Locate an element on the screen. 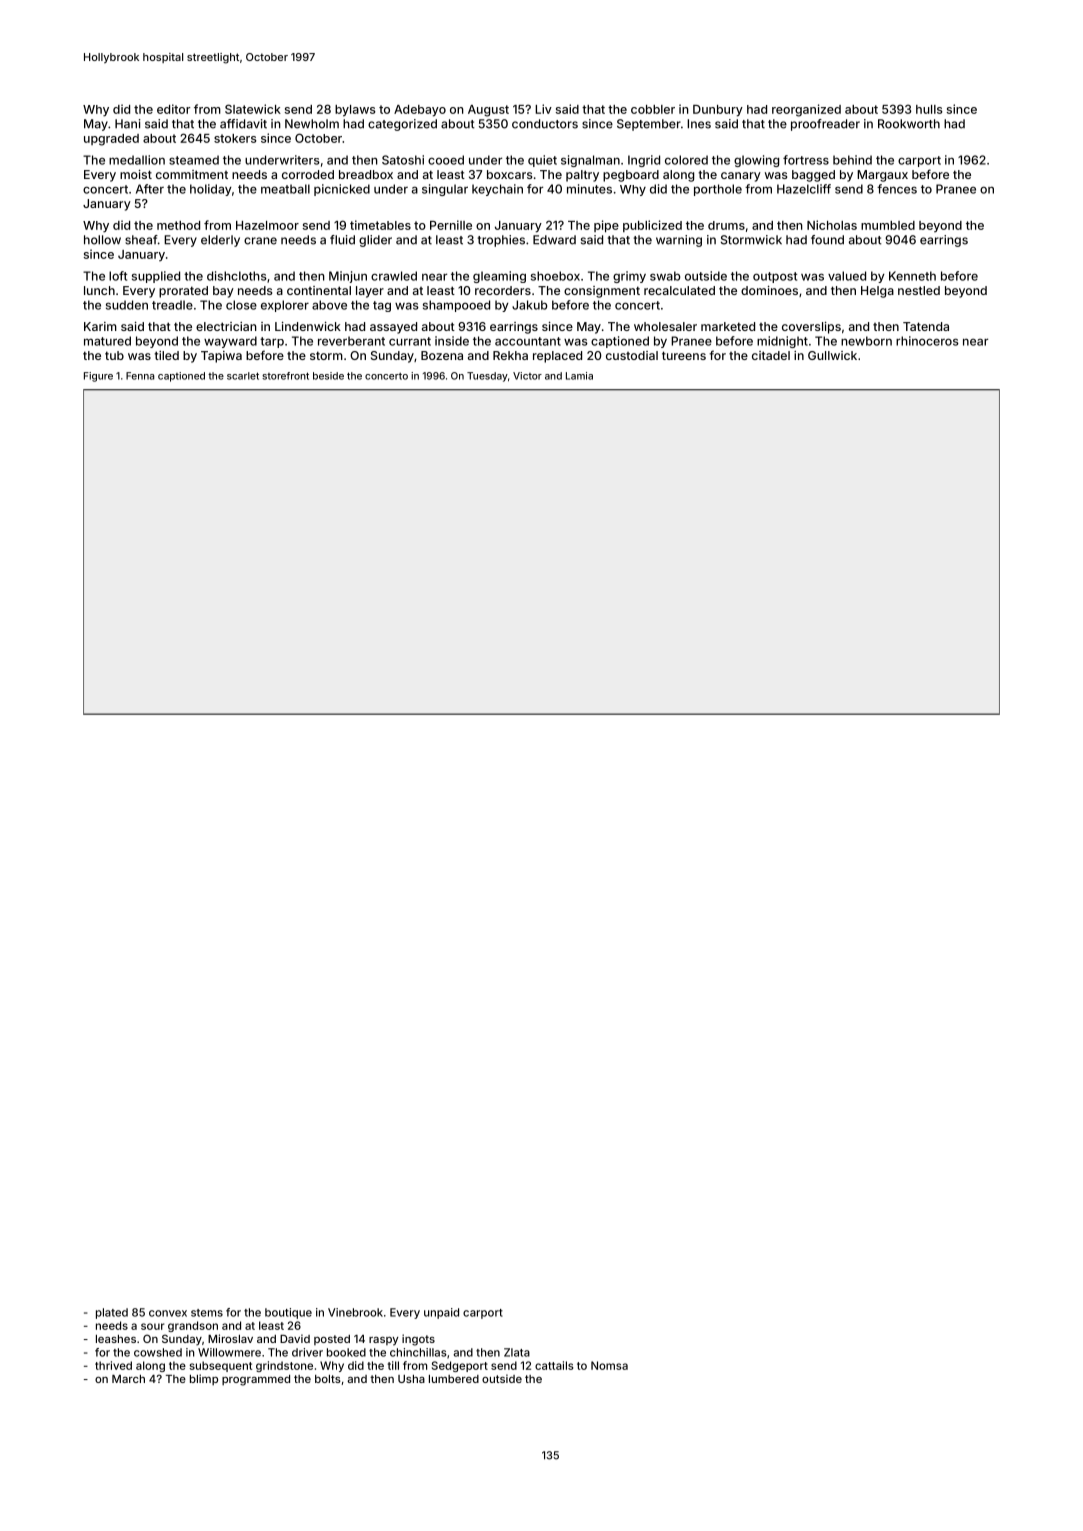 This screenshot has height=1531, width=1083. citadel is located at coordinates (771, 355).
